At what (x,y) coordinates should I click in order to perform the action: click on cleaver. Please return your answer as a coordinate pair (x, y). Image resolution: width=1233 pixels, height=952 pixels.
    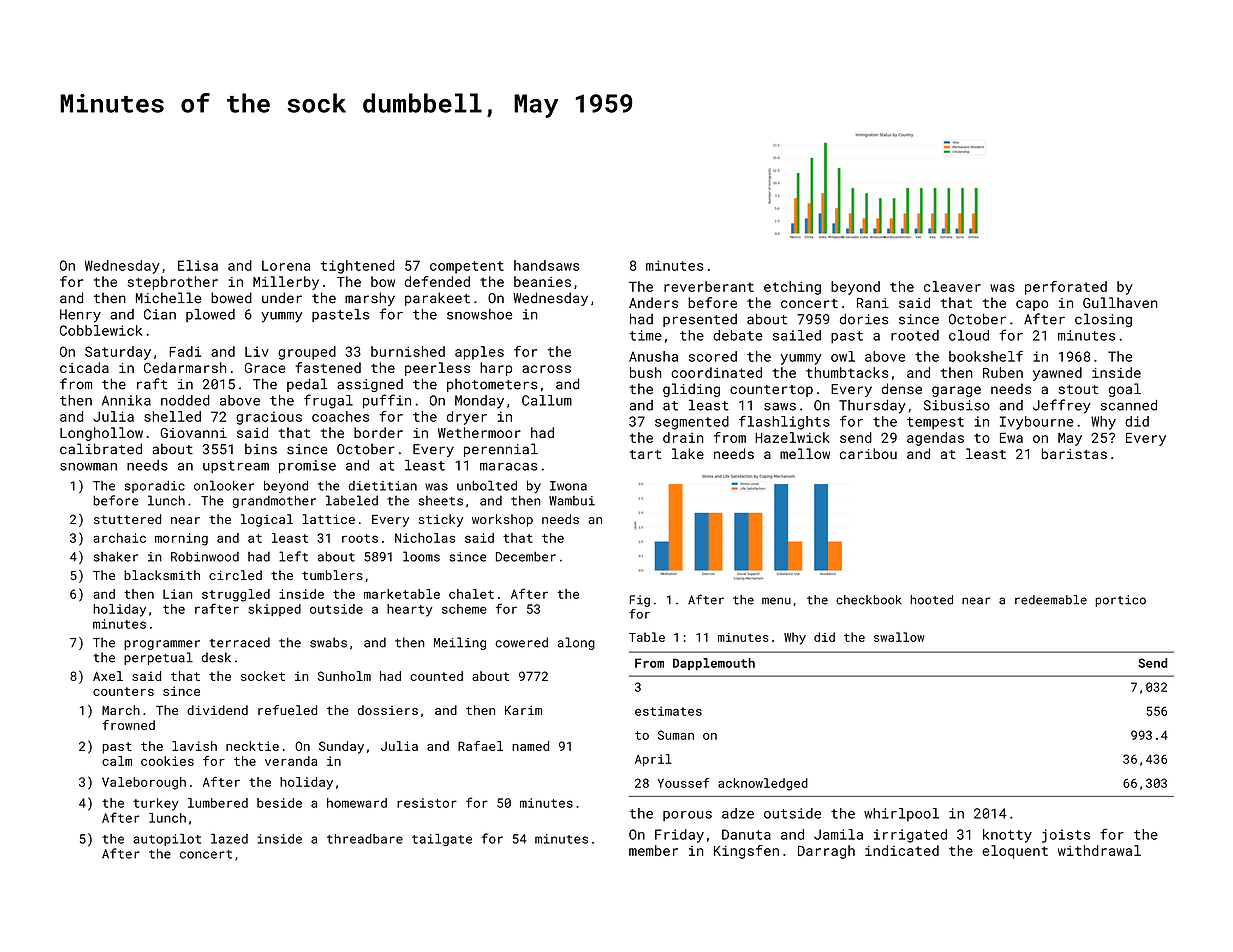
    Looking at the image, I should click on (952, 286).
